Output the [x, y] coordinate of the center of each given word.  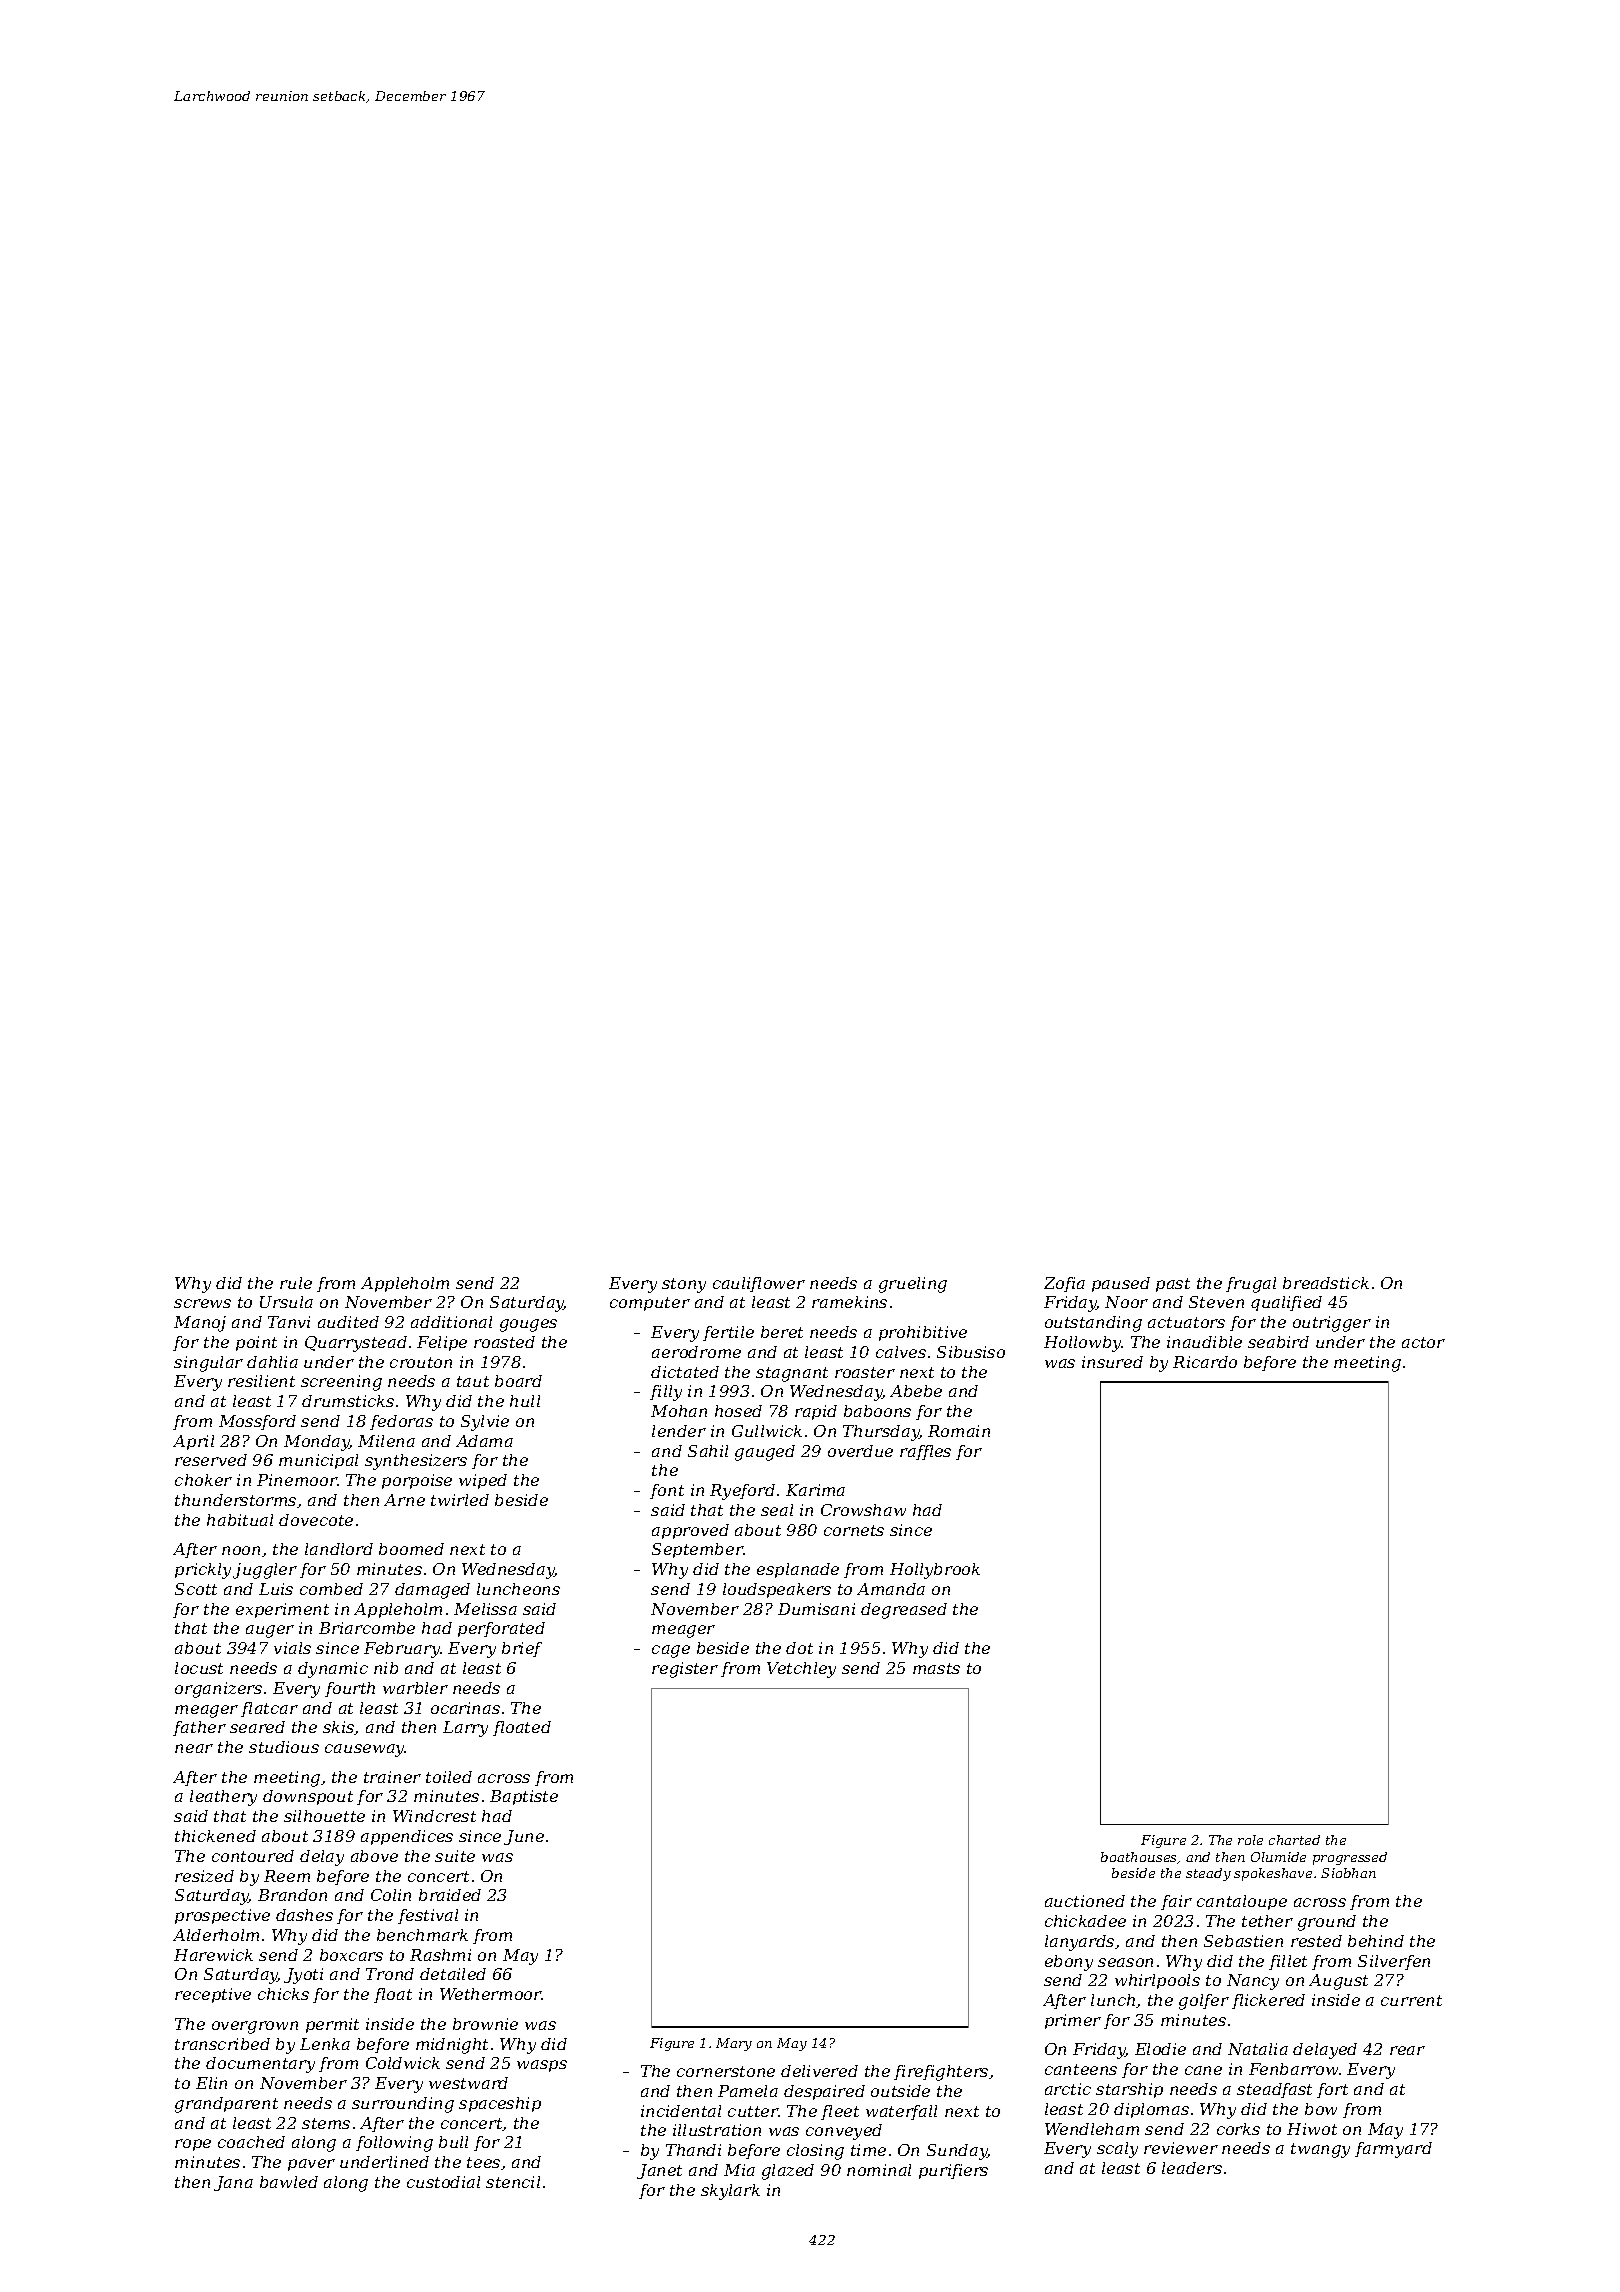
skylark [730, 2192]
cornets [854, 1530]
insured [1112, 1362]
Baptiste [524, 1797]
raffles [925, 1452]
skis [339, 1728]
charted [1294, 1840]
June [524, 1837]
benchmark [422, 1935]
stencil [513, 2182]
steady [1208, 1874]
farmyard [1393, 2150]
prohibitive [923, 1333]
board [518, 1381]
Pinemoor [297, 1480]
